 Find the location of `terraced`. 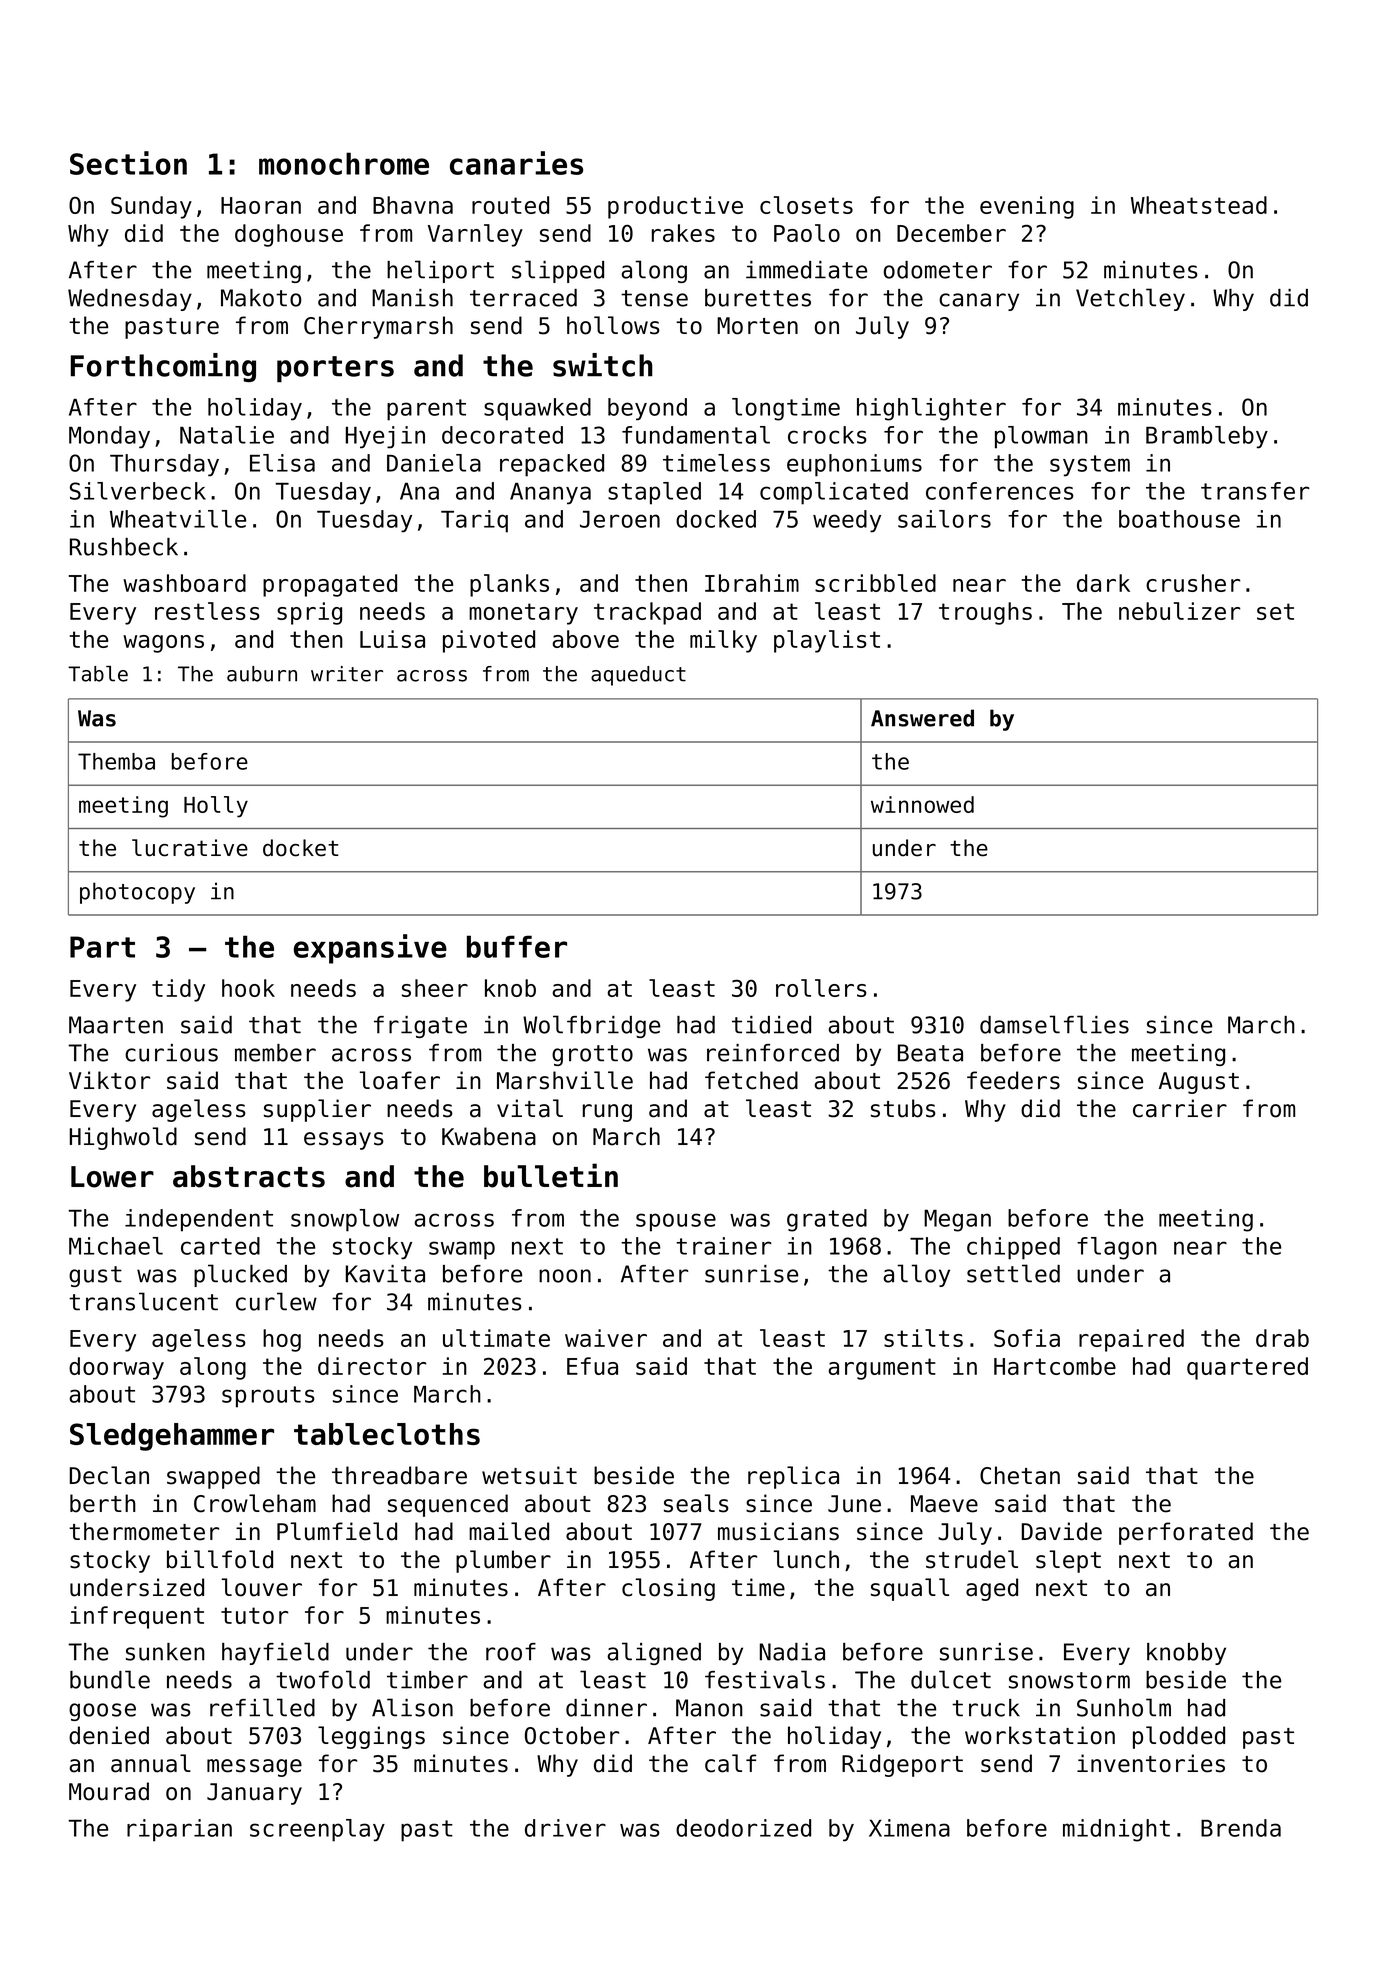

terraced is located at coordinates (523, 298).
